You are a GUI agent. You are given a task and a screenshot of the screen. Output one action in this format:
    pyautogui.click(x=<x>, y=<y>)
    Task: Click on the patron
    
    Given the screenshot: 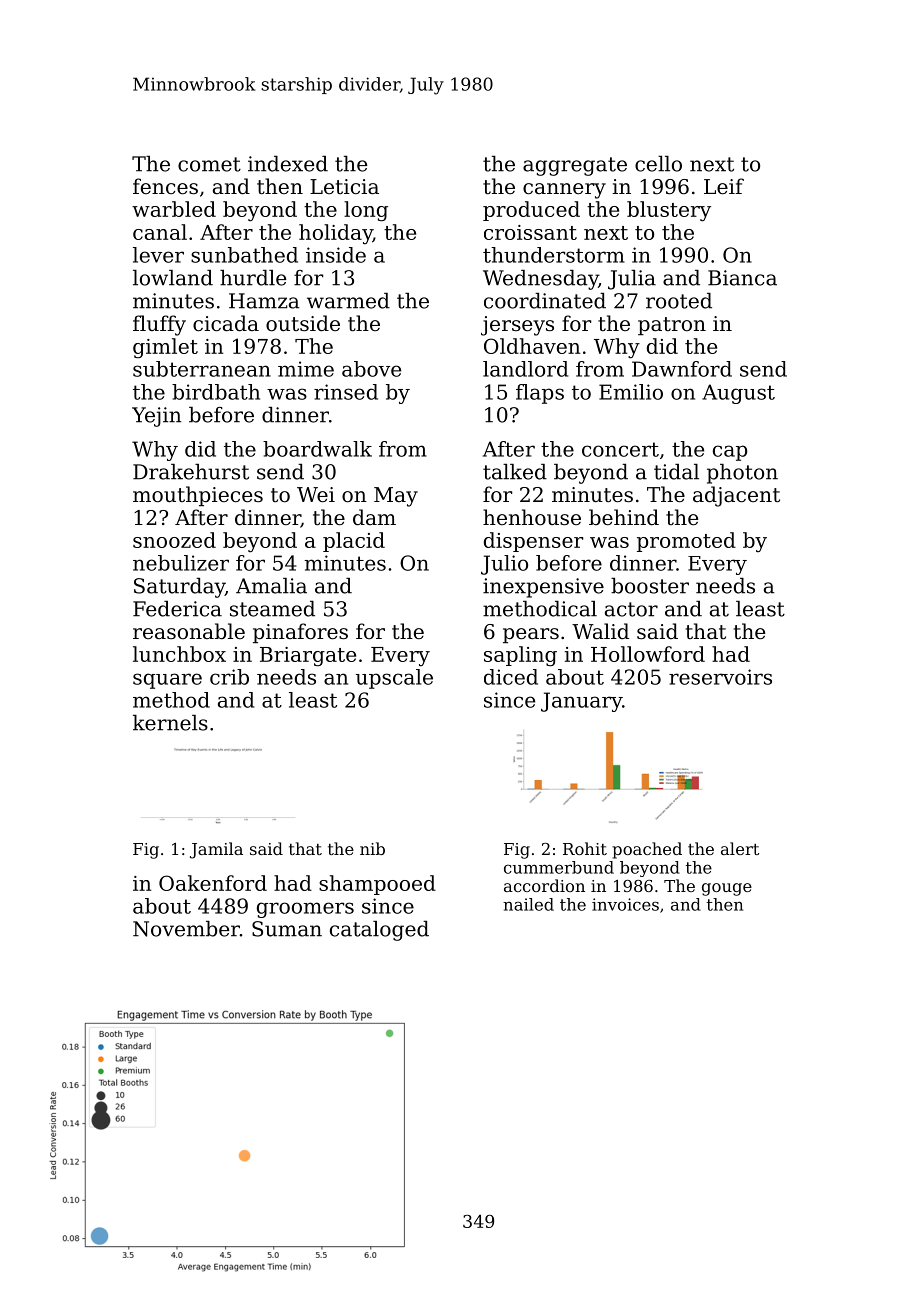 What is the action you would take?
    pyautogui.click(x=672, y=326)
